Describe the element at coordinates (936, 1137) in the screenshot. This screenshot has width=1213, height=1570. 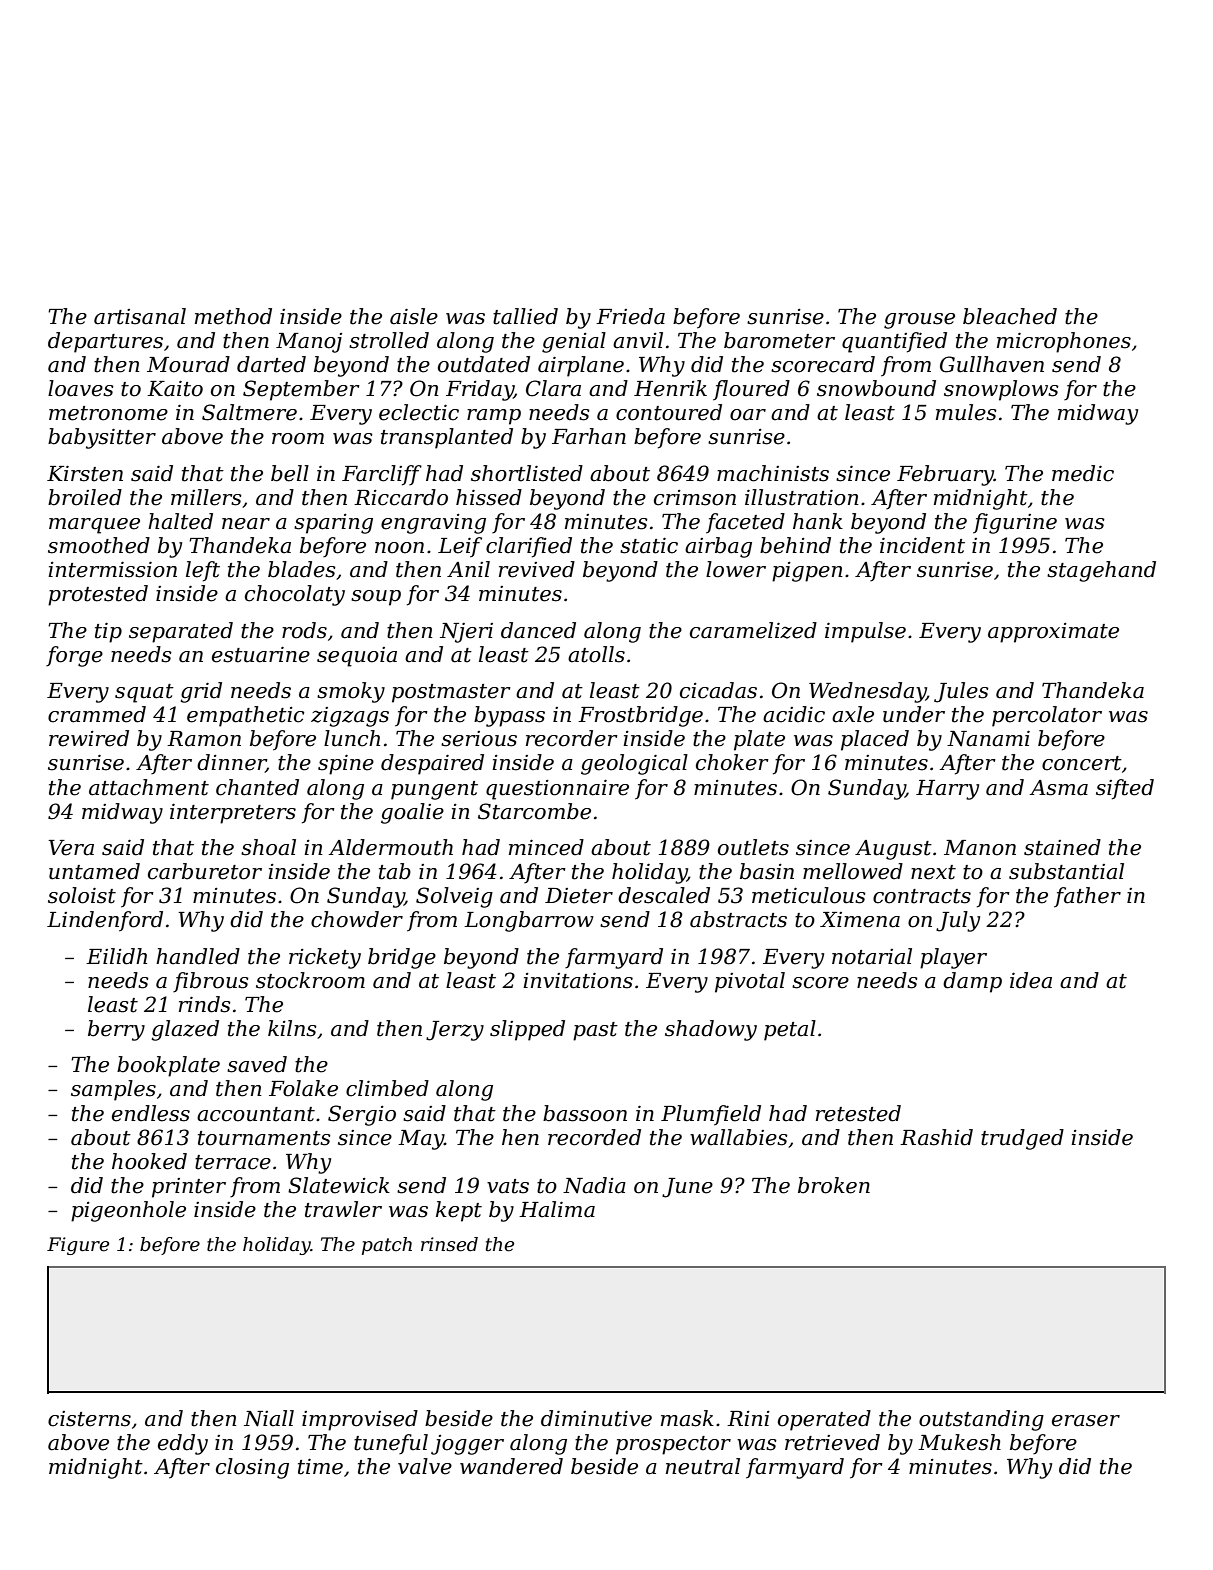
I see `Rashid` at that location.
